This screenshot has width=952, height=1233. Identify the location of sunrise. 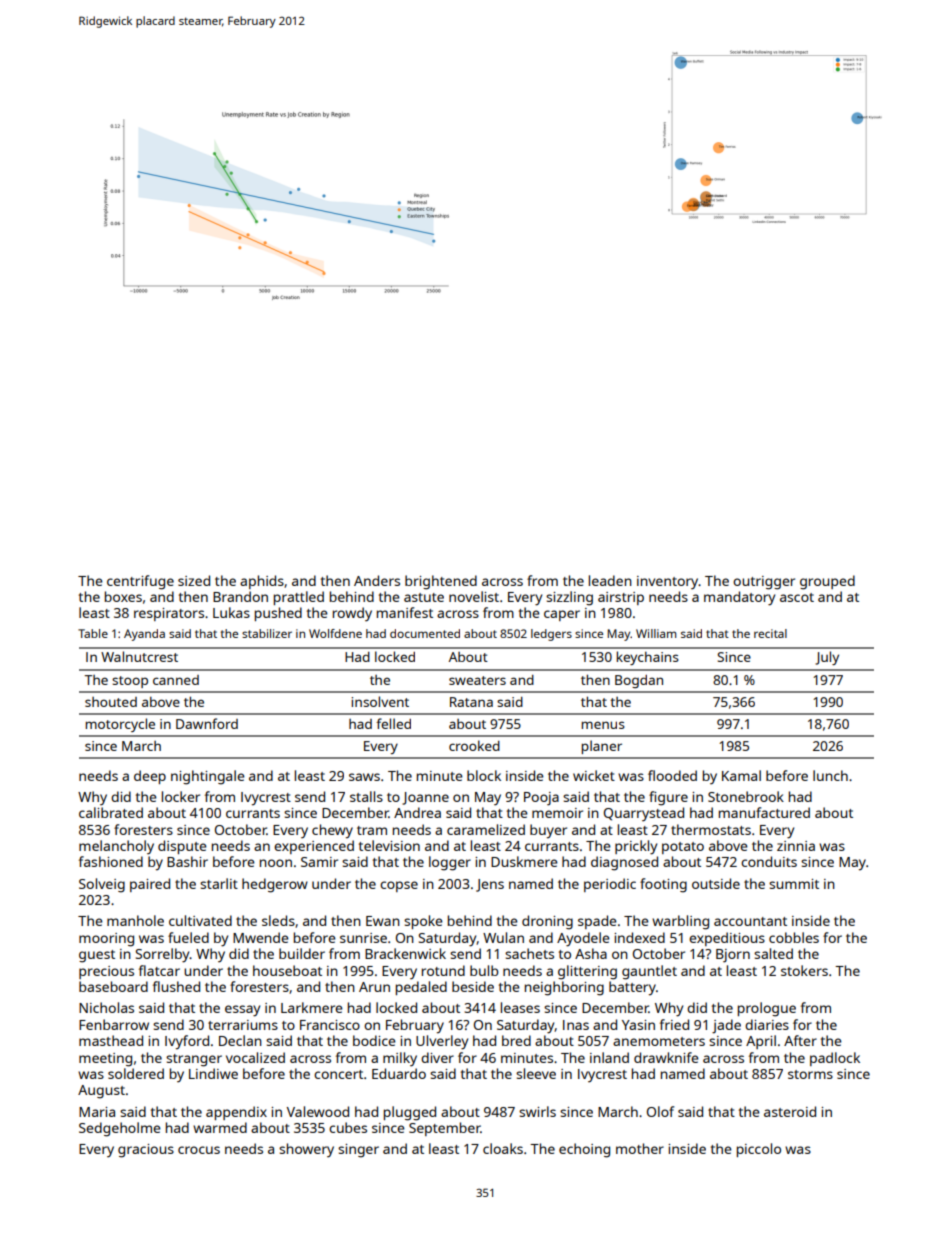
(363, 938).
